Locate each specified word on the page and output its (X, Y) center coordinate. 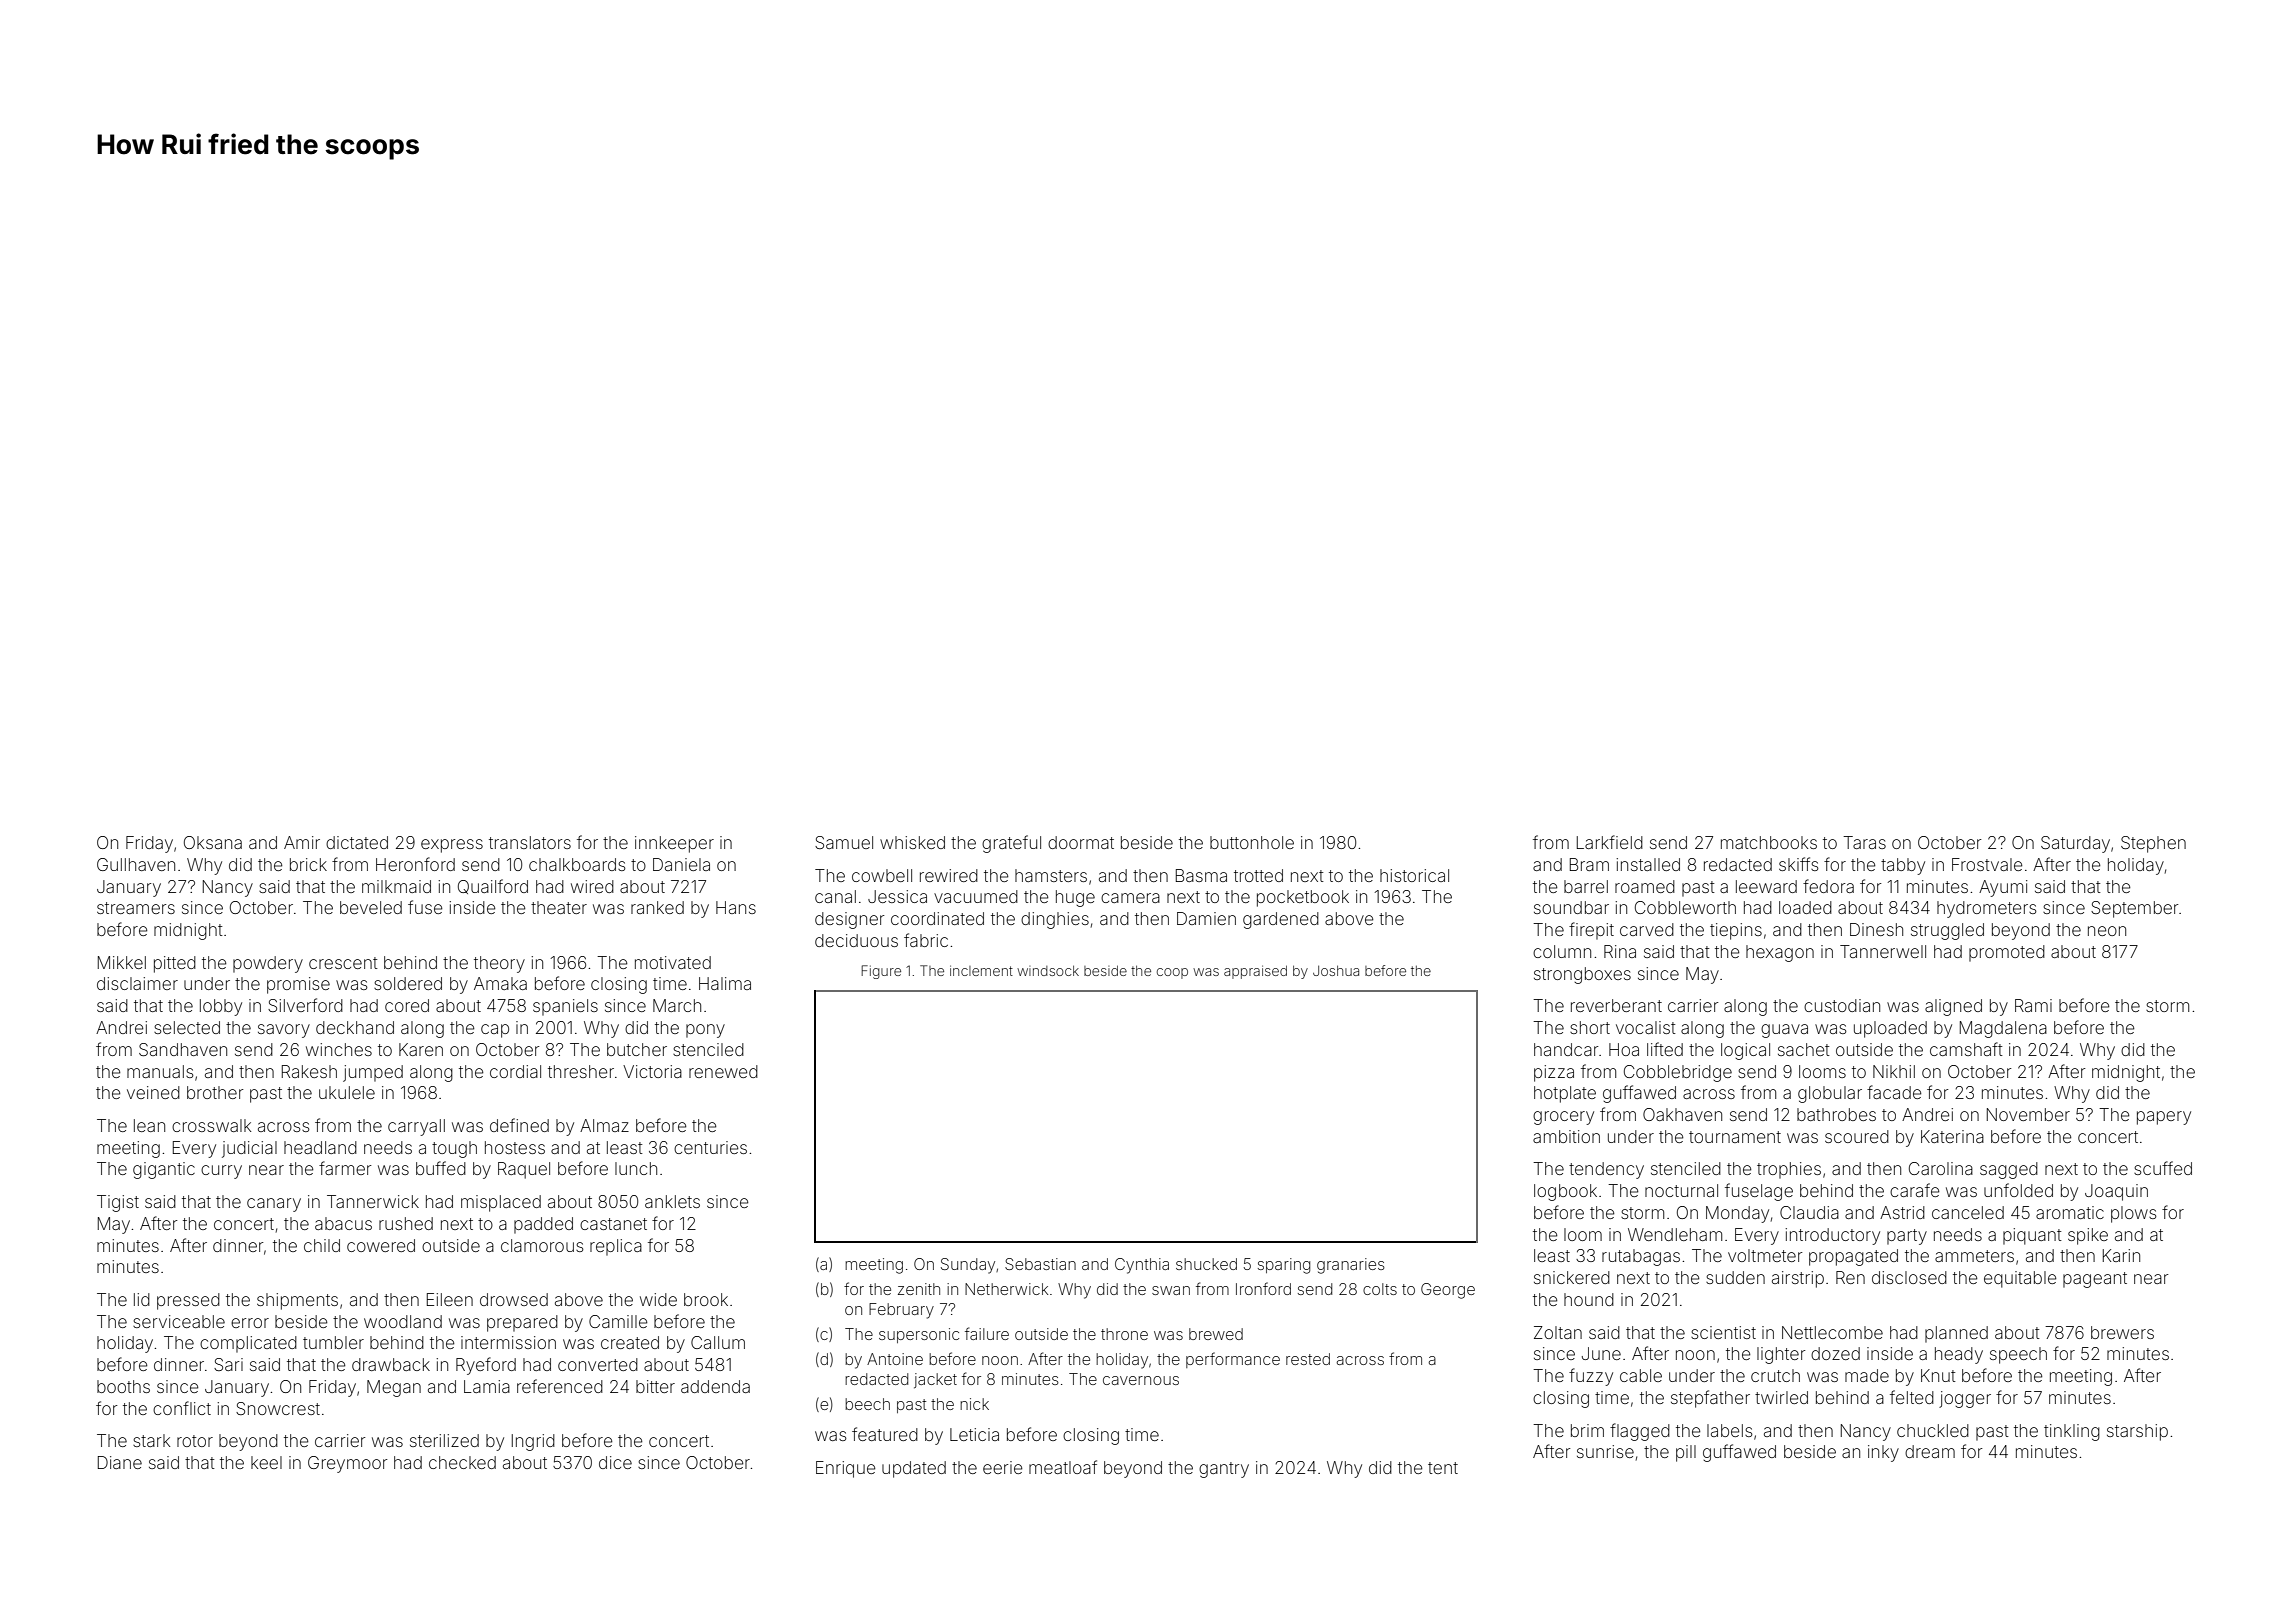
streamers (136, 908)
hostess (515, 1147)
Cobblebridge (1678, 1073)
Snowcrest (278, 1408)
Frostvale (1987, 864)
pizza (1554, 1073)
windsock (1048, 970)
